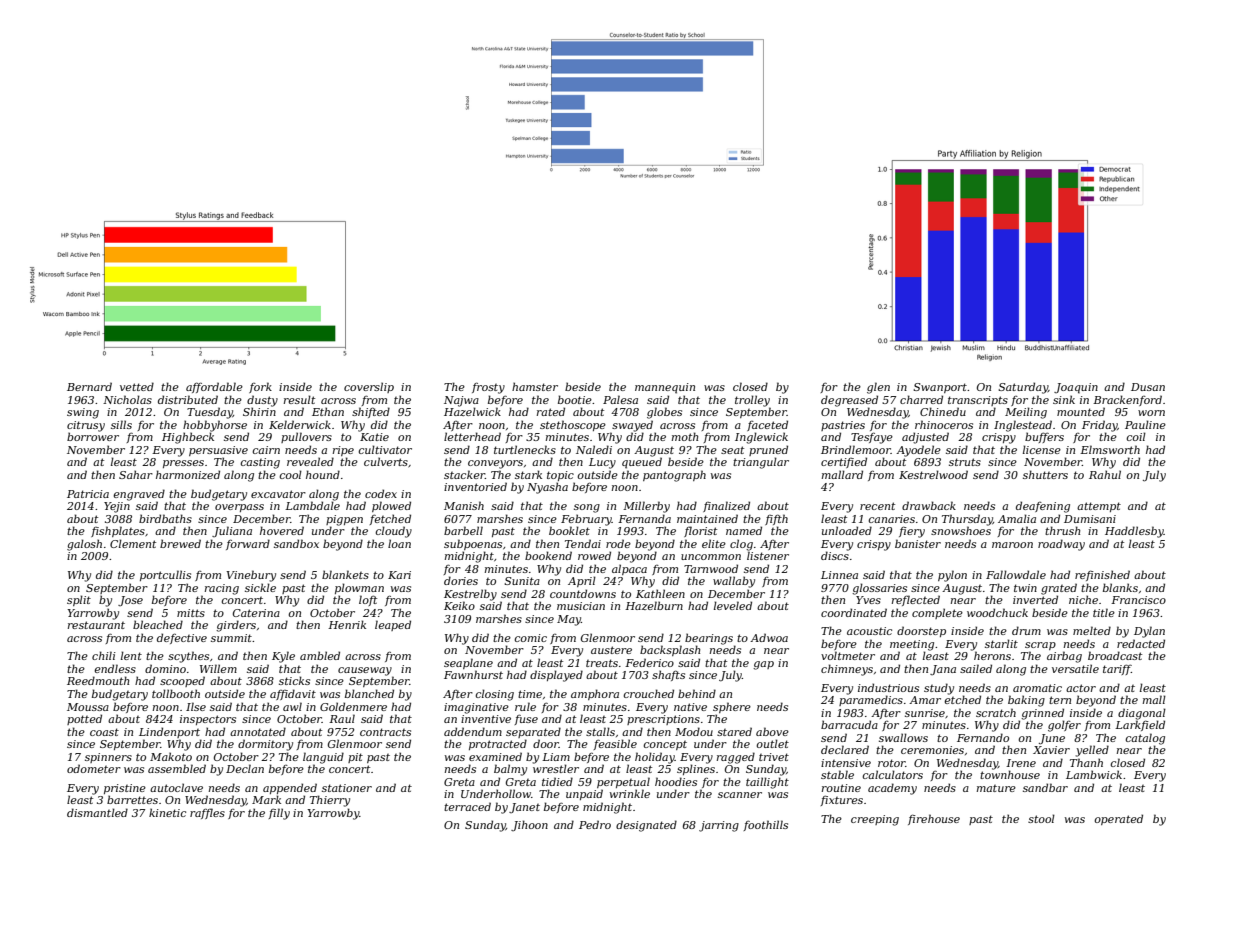 The image size is (1233, 952). I want to click on girders, so click(236, 626).
